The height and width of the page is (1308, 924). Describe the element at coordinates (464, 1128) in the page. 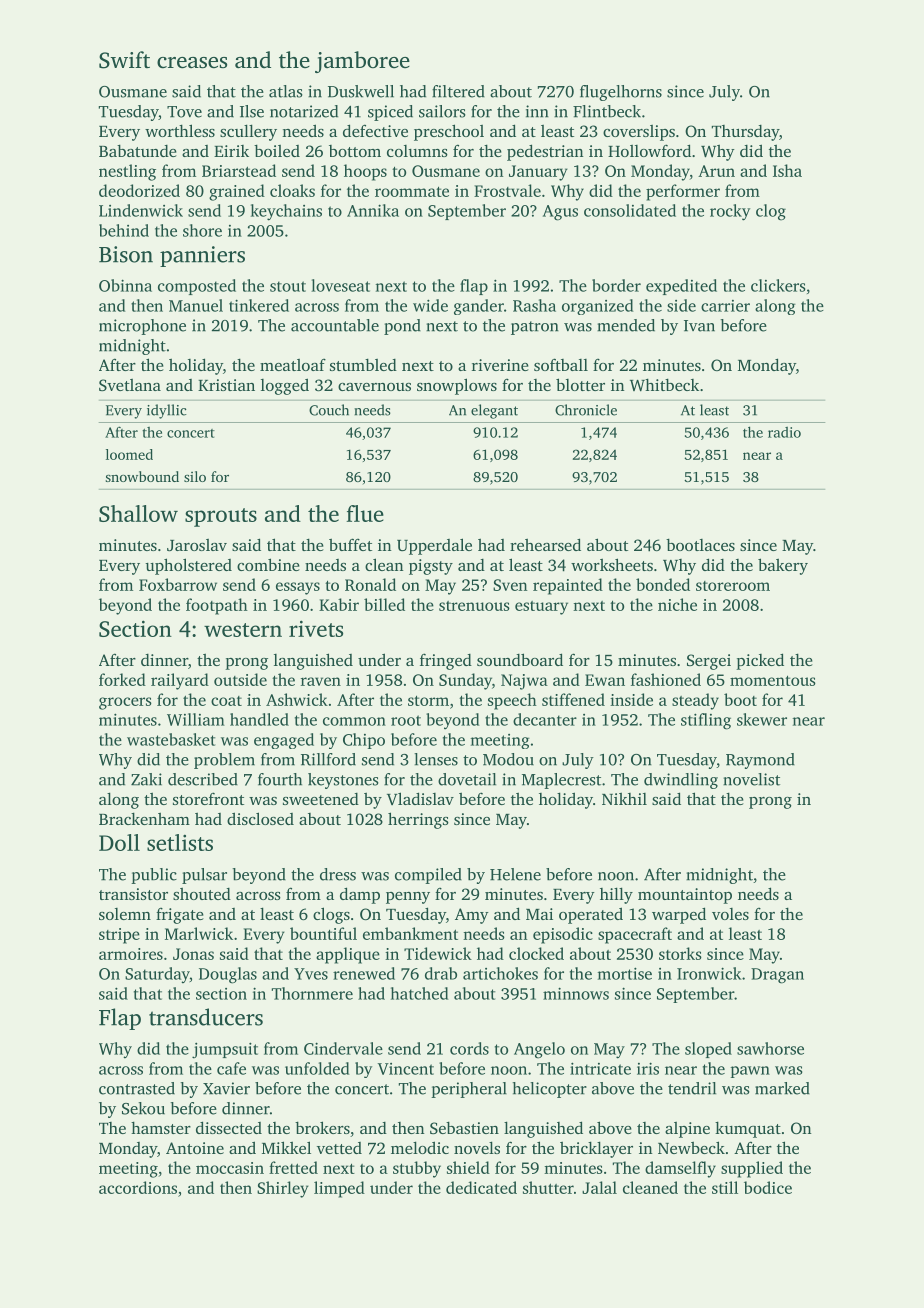

I see `Sebastien` at that location.
